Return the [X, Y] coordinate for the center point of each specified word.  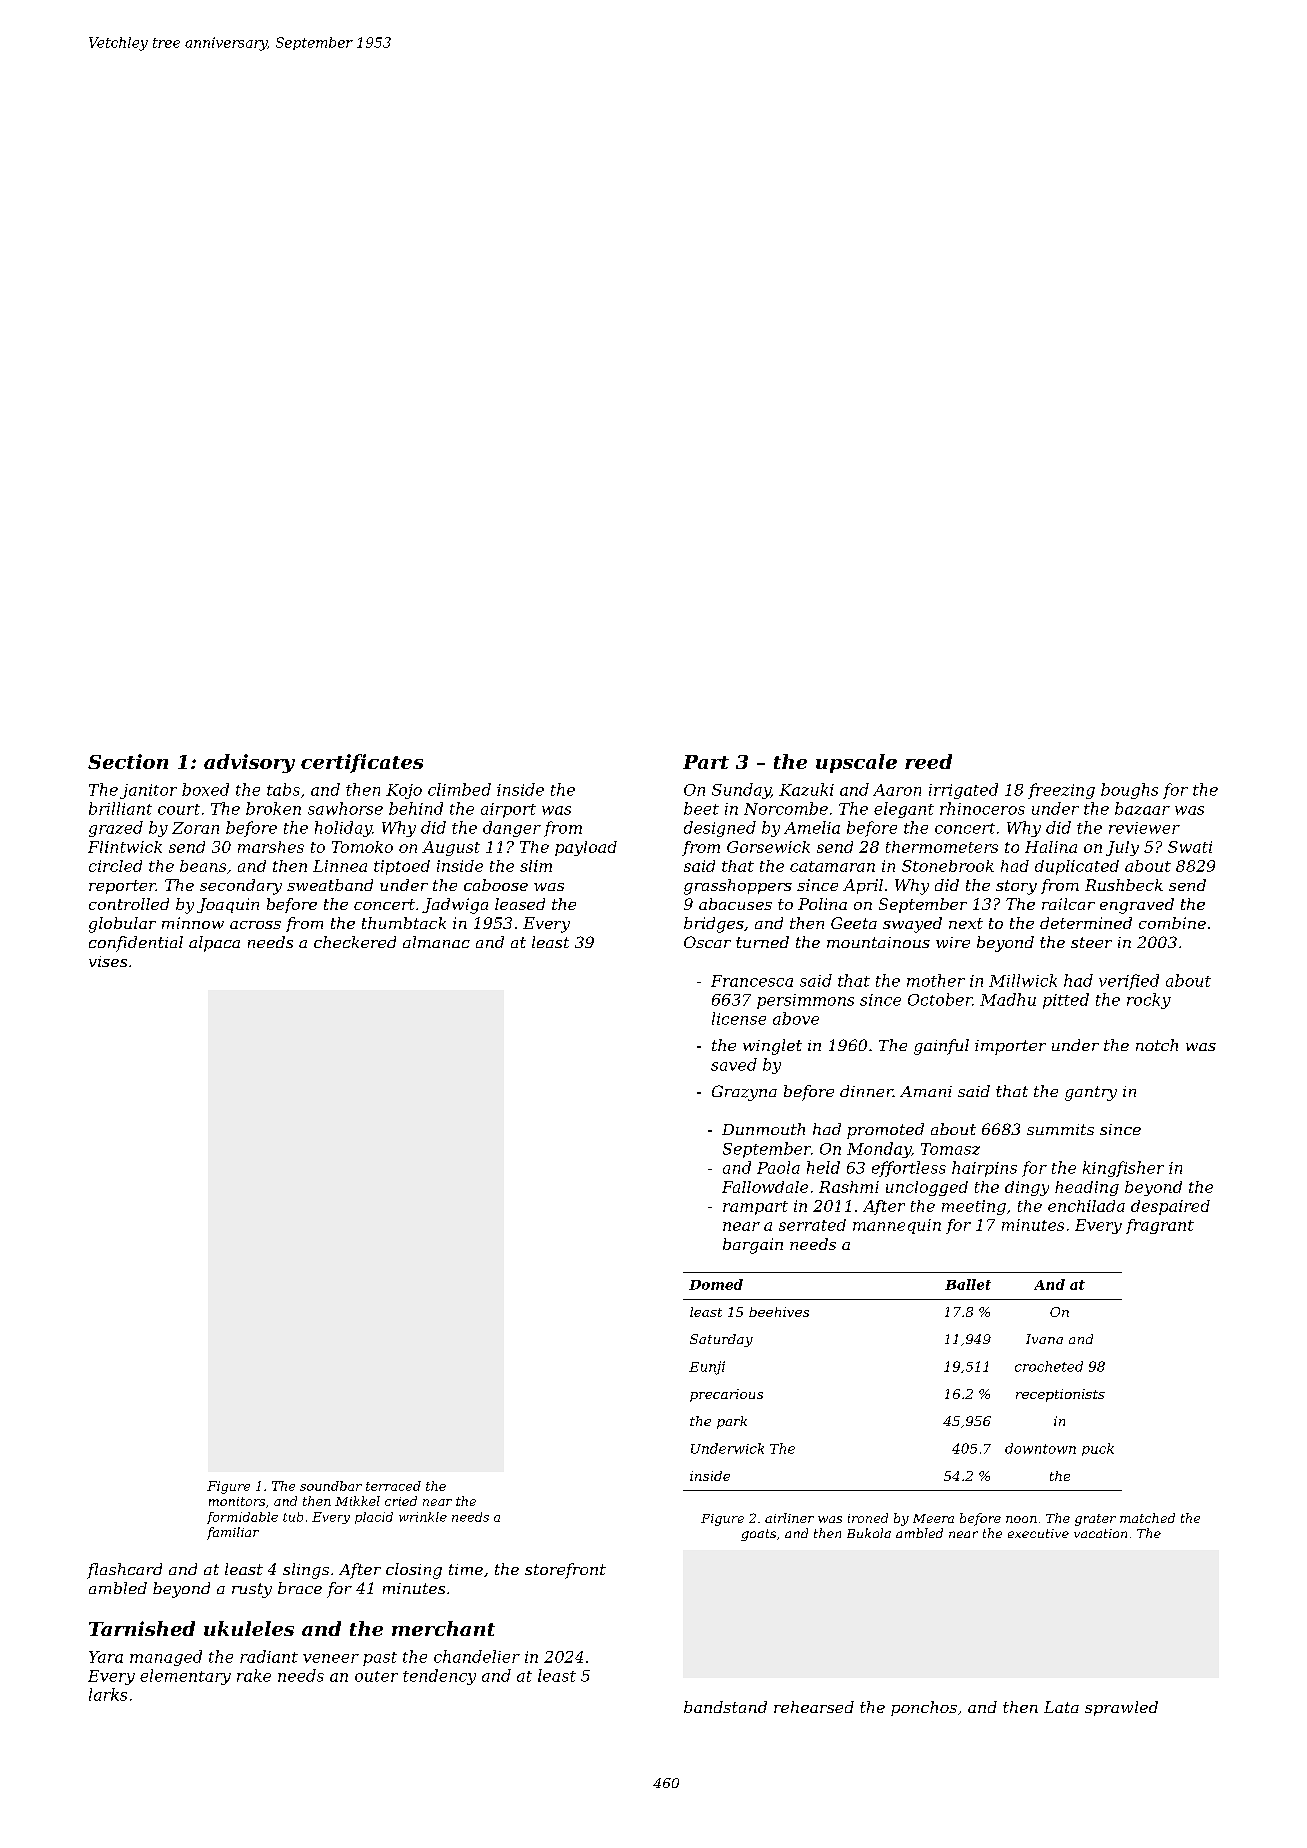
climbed [459, 789]
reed [928, 761]
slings [306, 1571]
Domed [716, 1284]
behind [416, 808]
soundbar [331, 1486]
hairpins [984, 1169]
